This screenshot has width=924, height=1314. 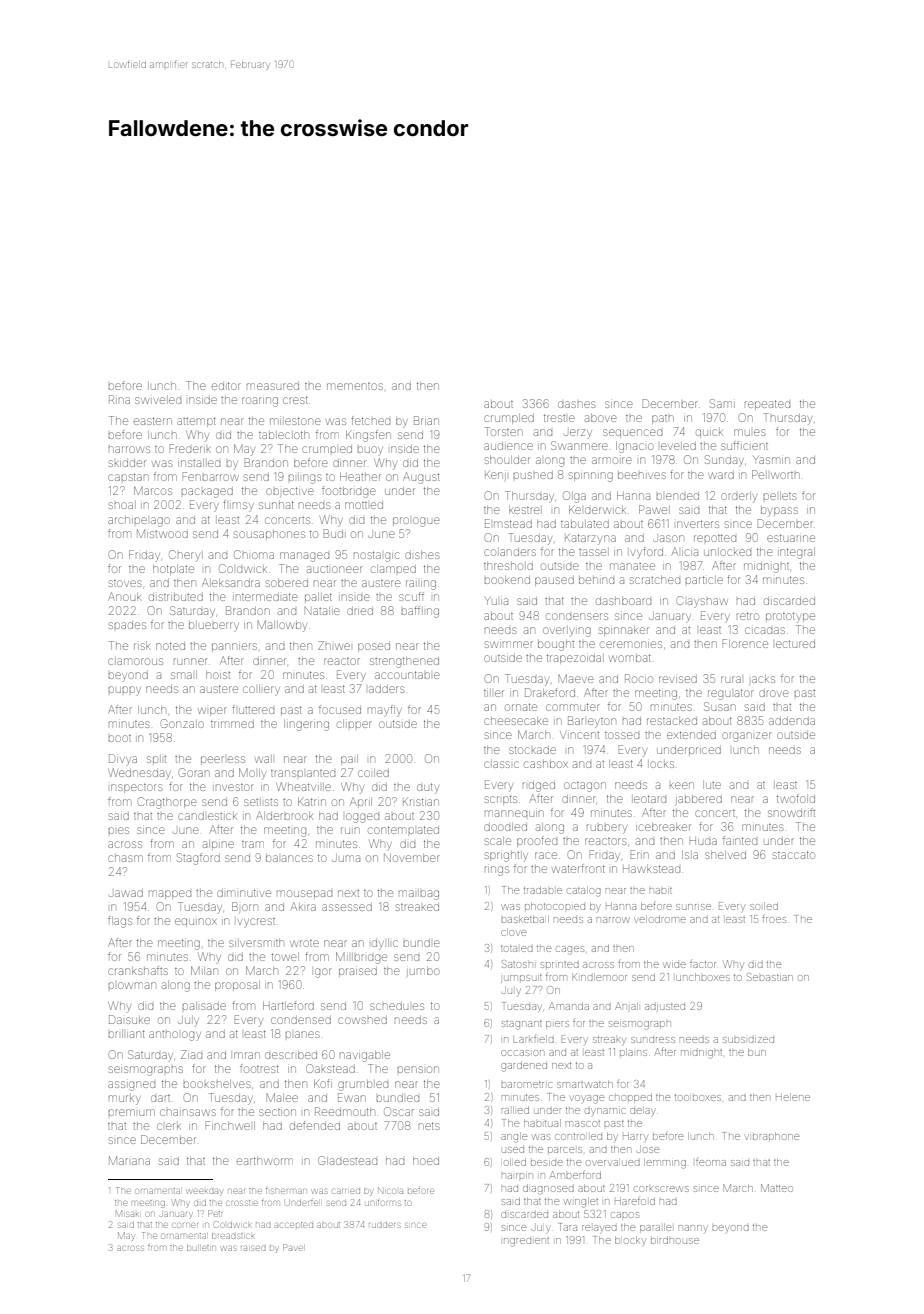 I want to click on twofold, so click(x=796, y=798).
